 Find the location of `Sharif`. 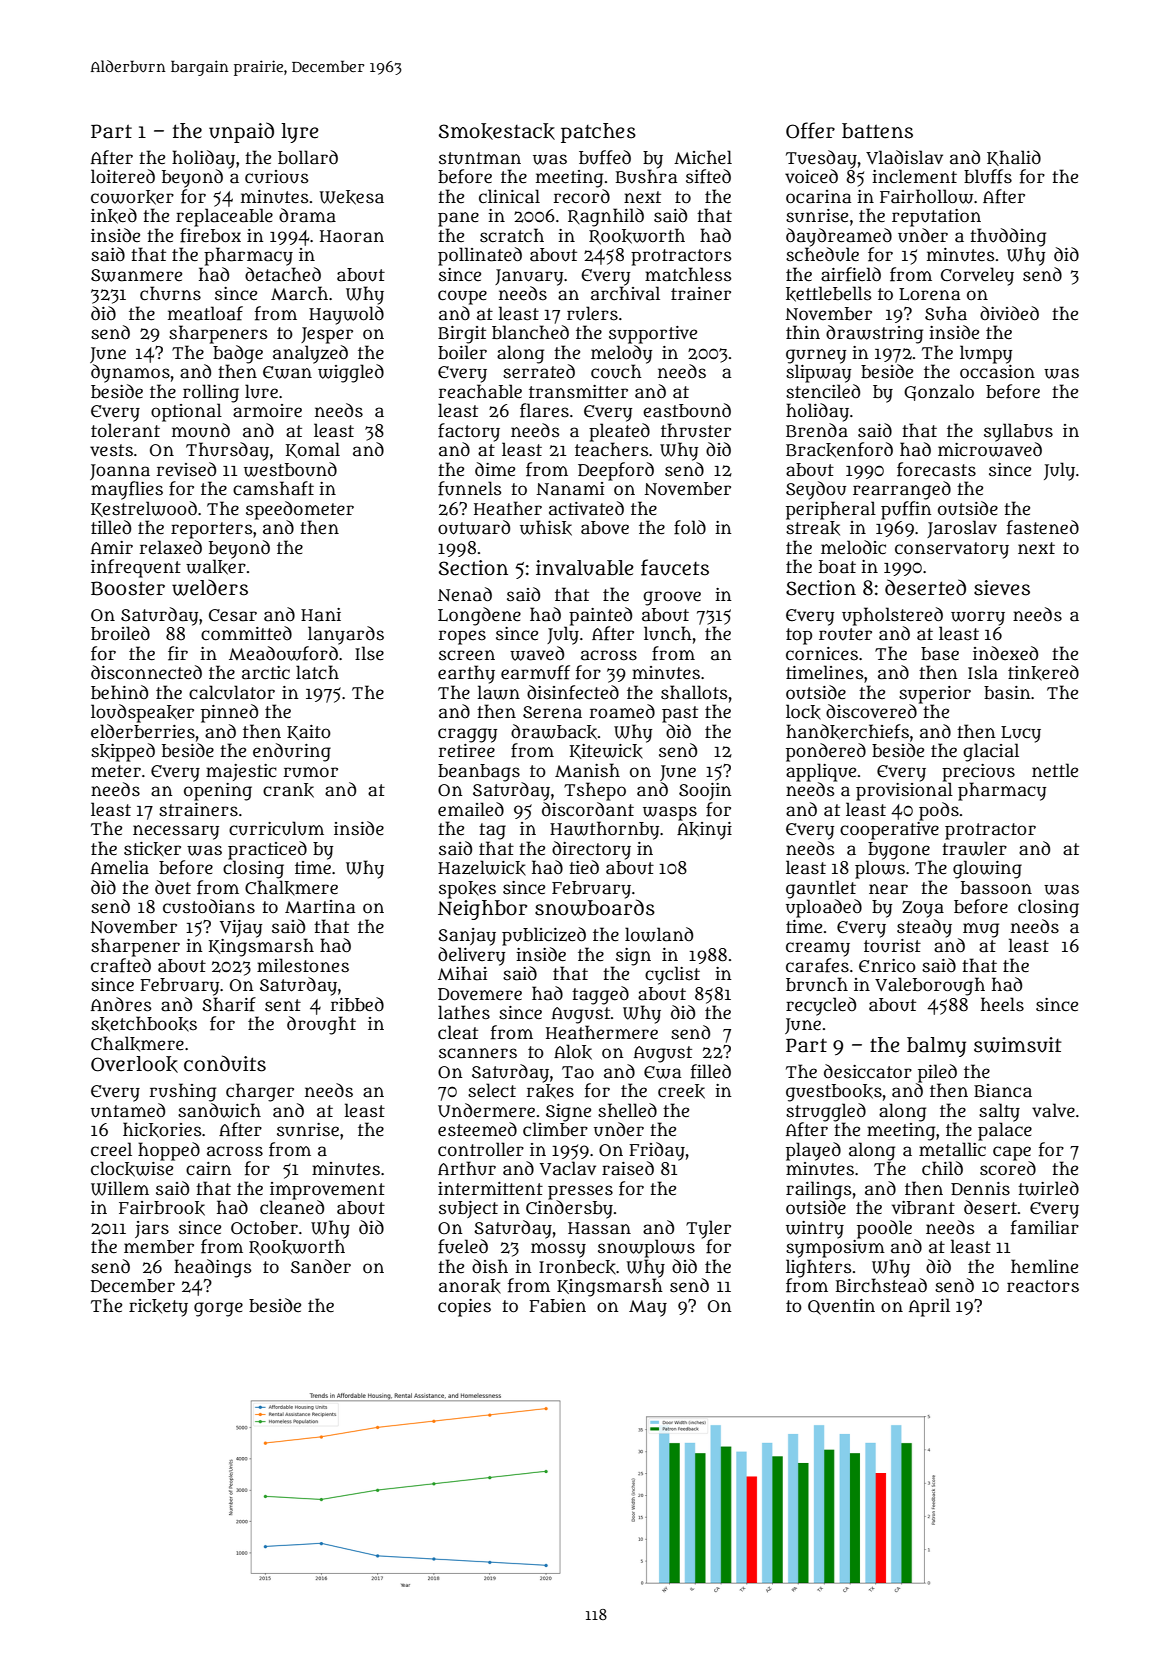

Sharif is located at coordinates (229, 1004).
